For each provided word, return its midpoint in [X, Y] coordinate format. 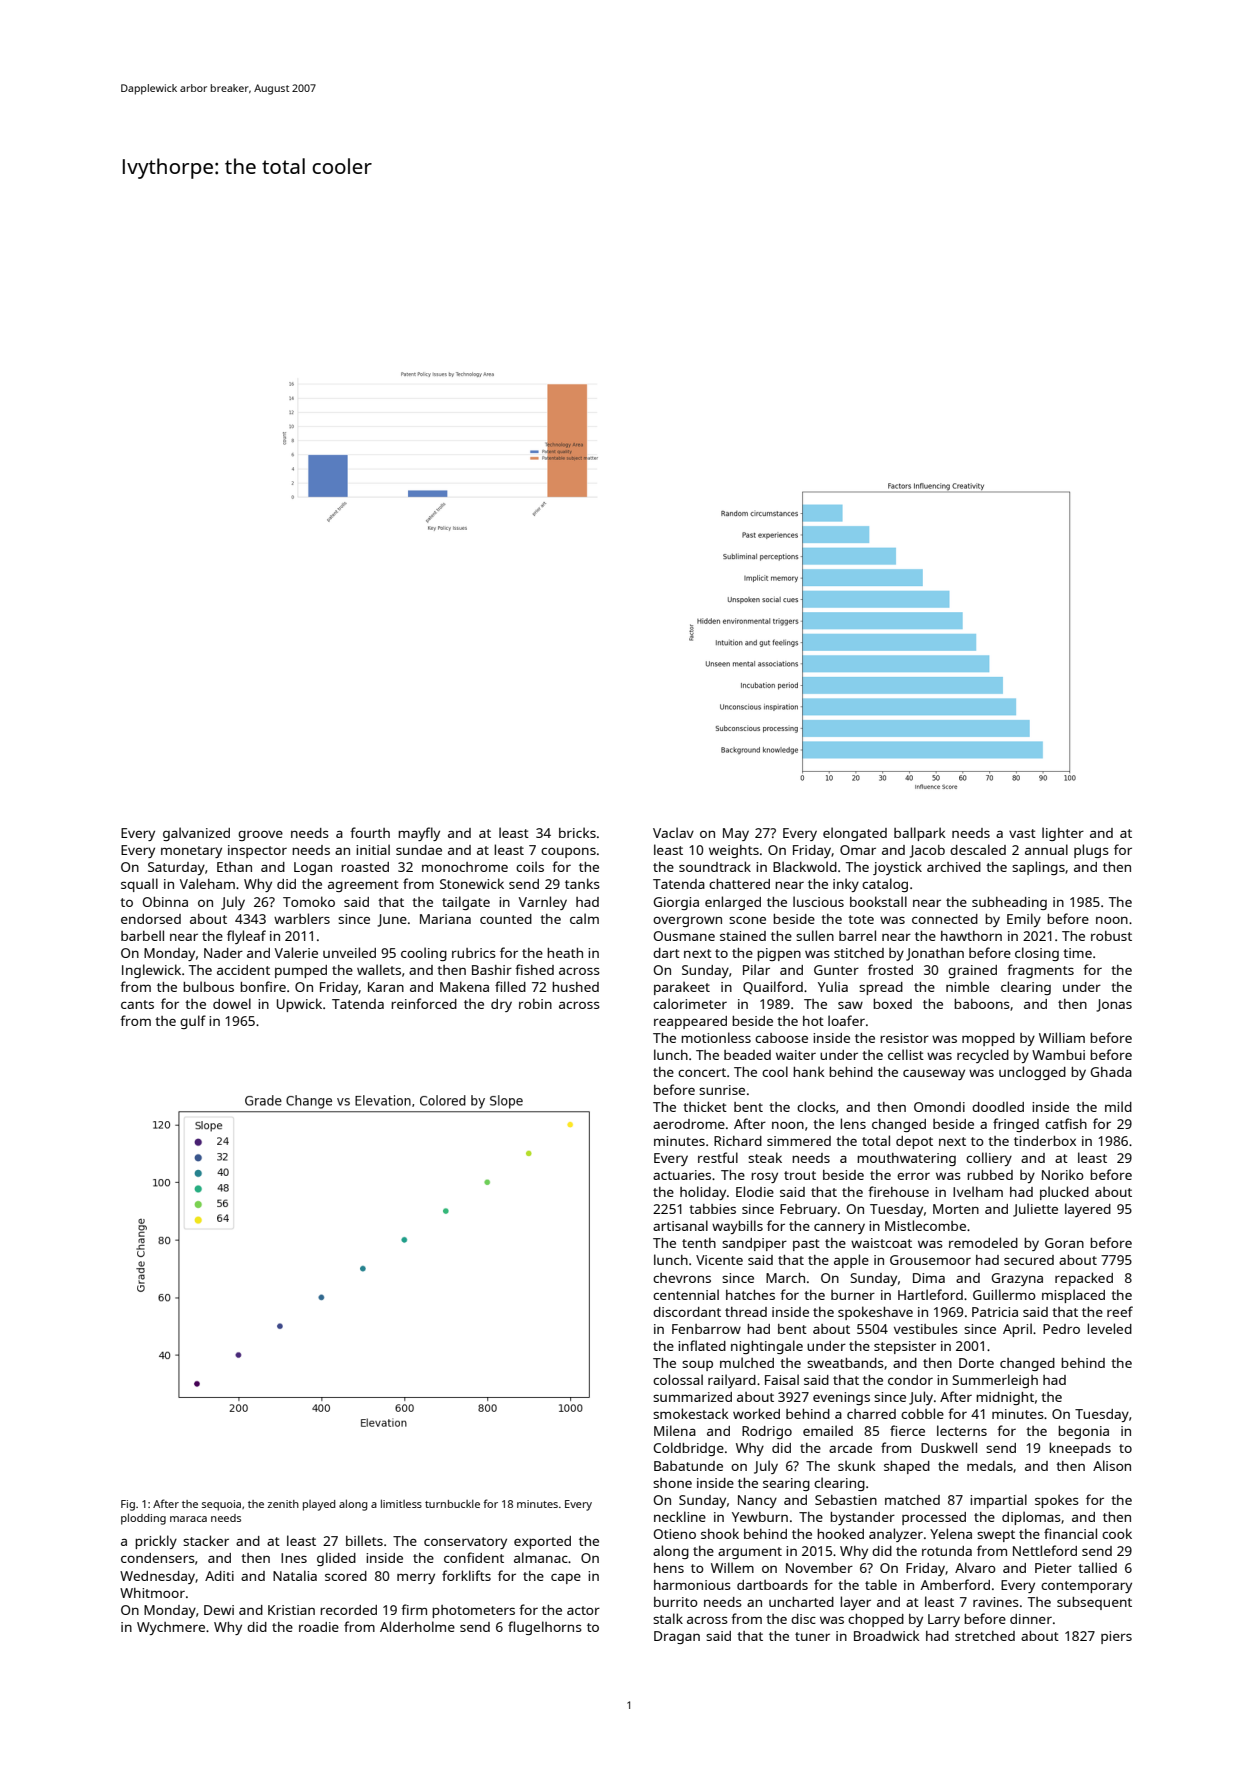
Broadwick [887, 1635]
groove [260, 835]
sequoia [221, 1505]
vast [1022, 833]
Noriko [1063, 1174]
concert [702, 1072]
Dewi [219, 1610]
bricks [577, 832]
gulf [193, 1022]
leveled [1109, 1328]
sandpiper [754, 1244]
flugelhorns [545, 1628]
